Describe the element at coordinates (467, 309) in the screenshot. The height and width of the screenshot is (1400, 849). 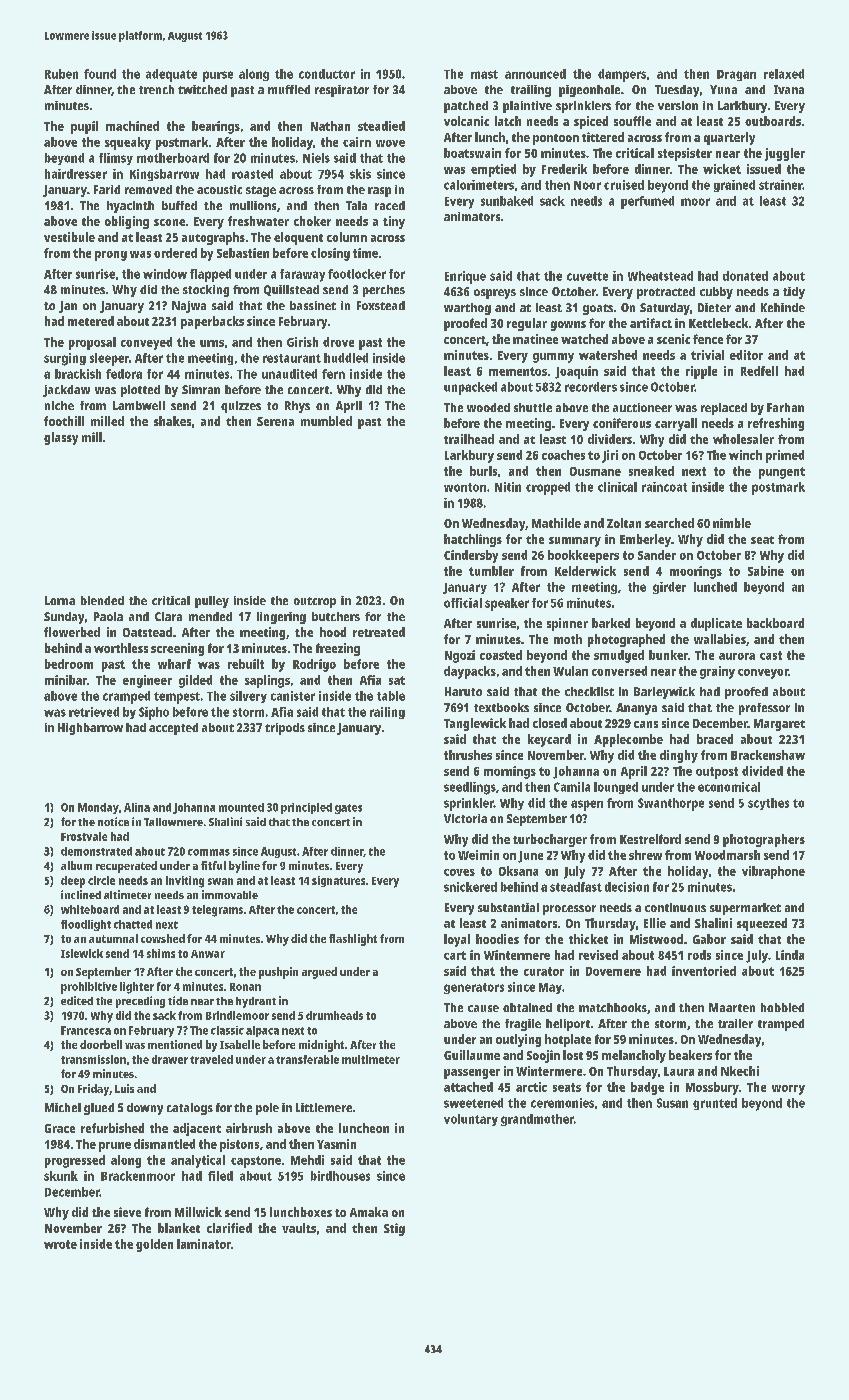
I see `warthog` at that location.
